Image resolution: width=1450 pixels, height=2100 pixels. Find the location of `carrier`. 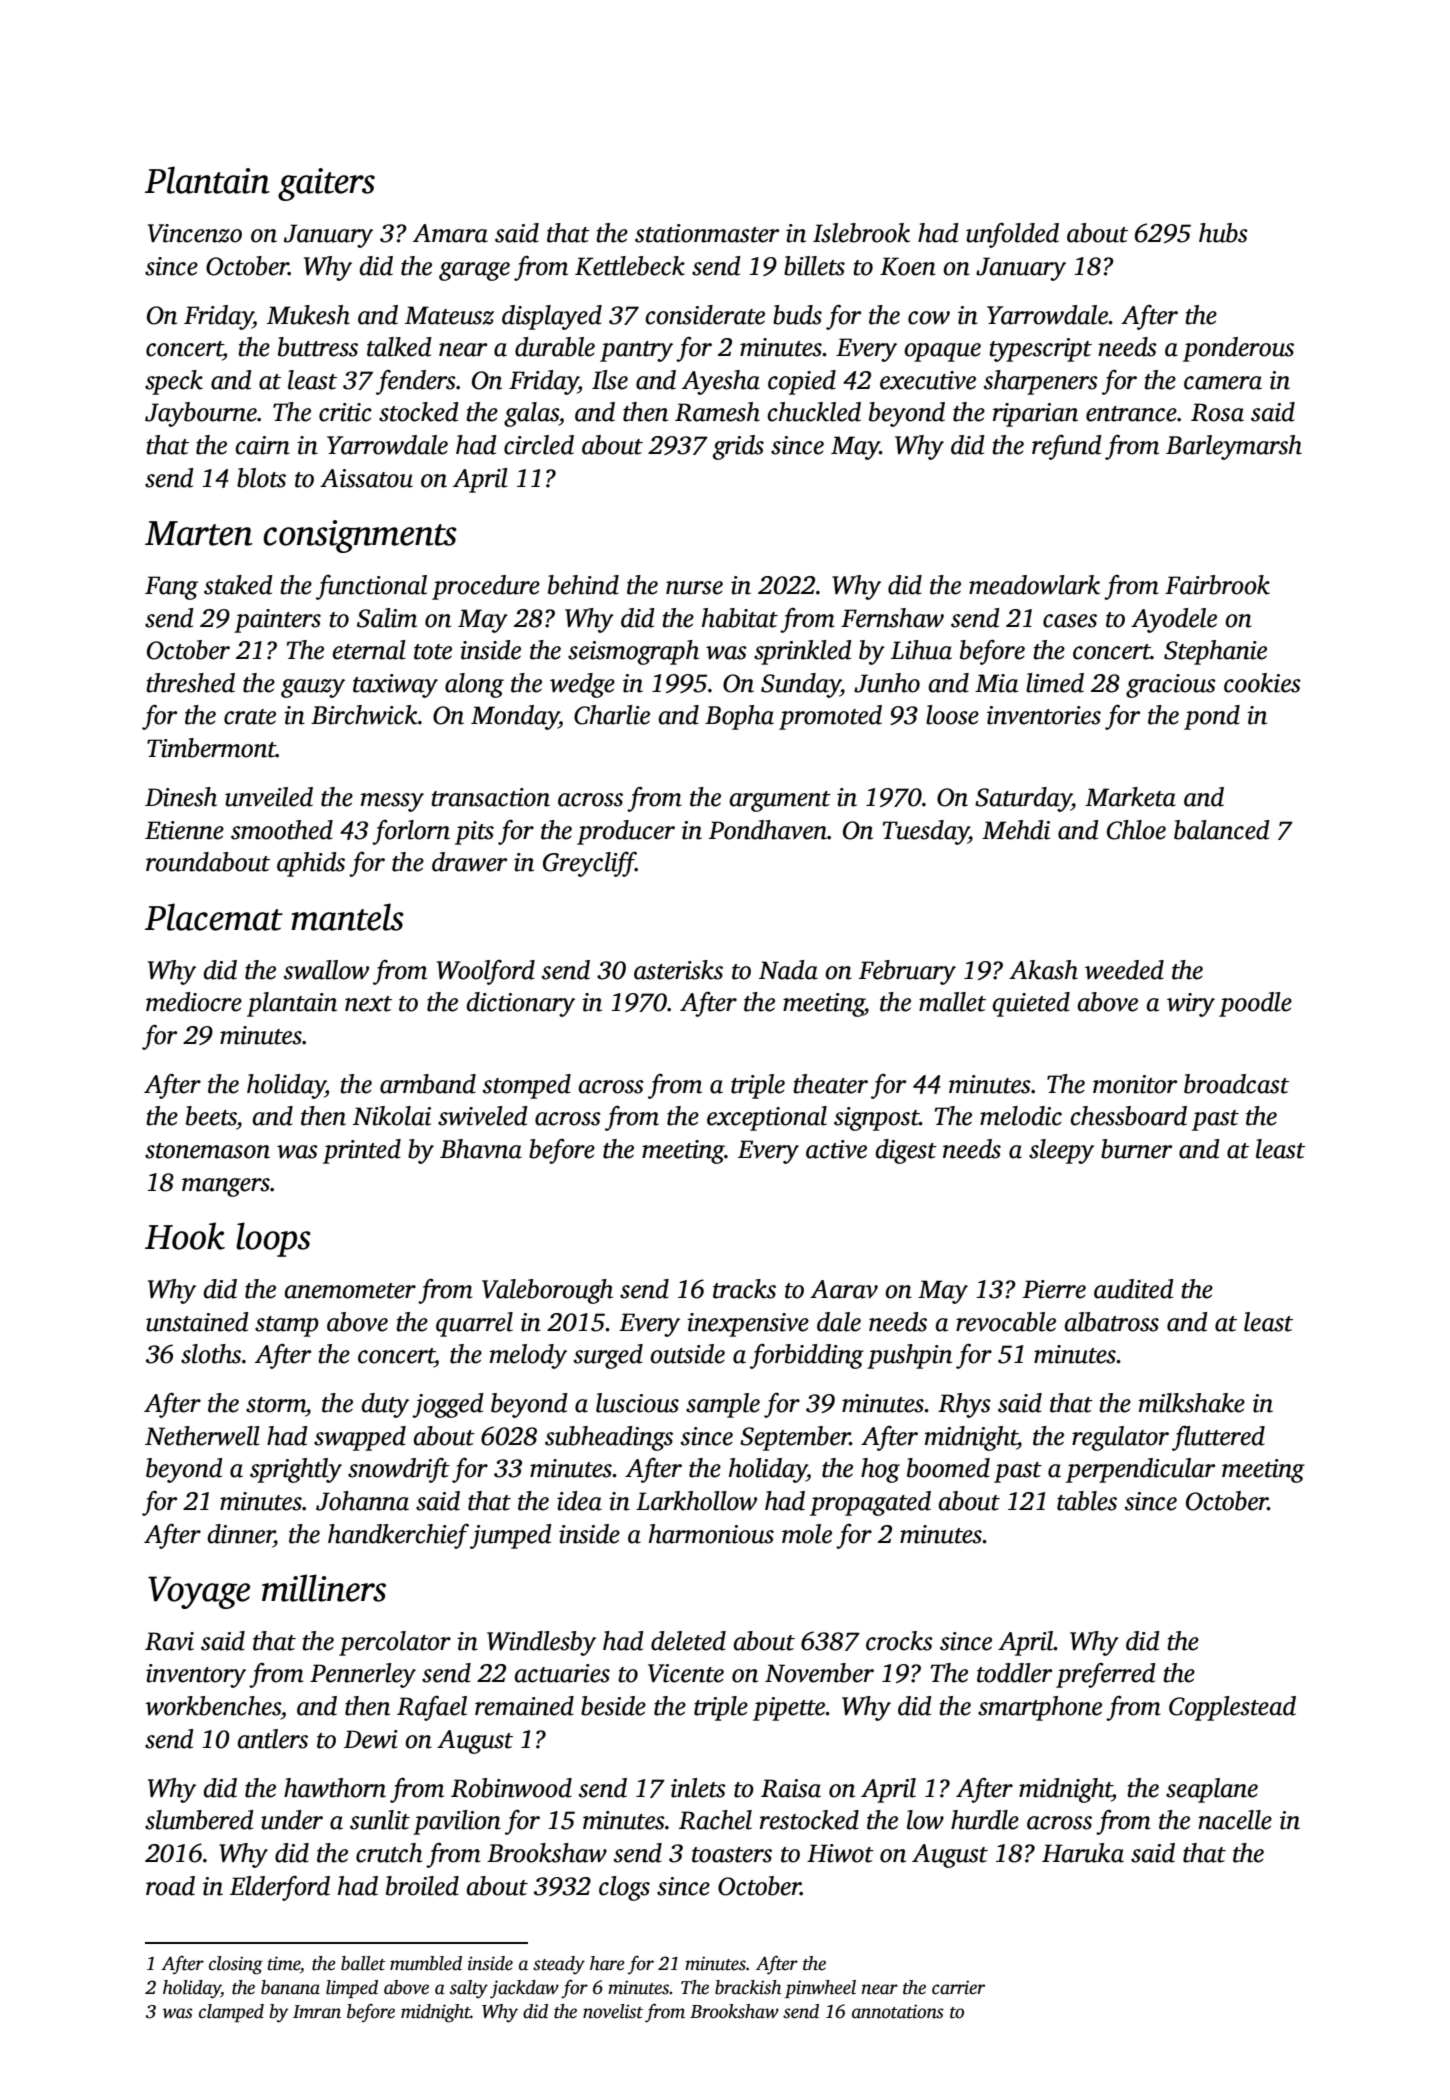

carrier is located at coordinates (958, 1987).
